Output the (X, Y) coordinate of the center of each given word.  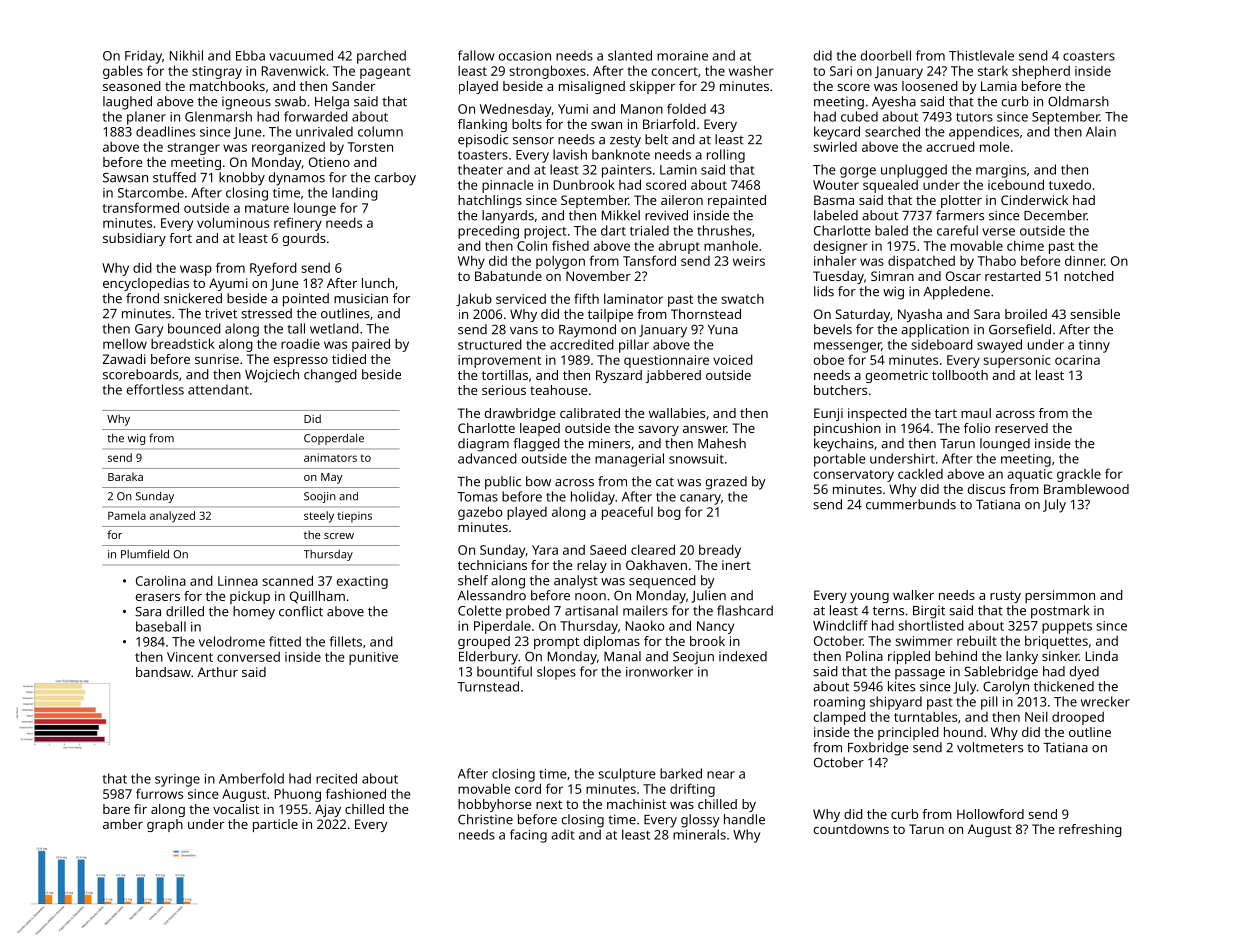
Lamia (999, 86)
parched (381, 57)
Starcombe (151, 192)
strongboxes (547, 72)
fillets (346, 641)
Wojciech (272, 376)
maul (976, 413)
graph (165, 825)
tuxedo (1070, 185)
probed (528, 612)
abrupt (679, 247)
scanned (287, 580)
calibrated (590, 413)
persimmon (1060, 596)
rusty (1005, 597)
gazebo (480, 513)
